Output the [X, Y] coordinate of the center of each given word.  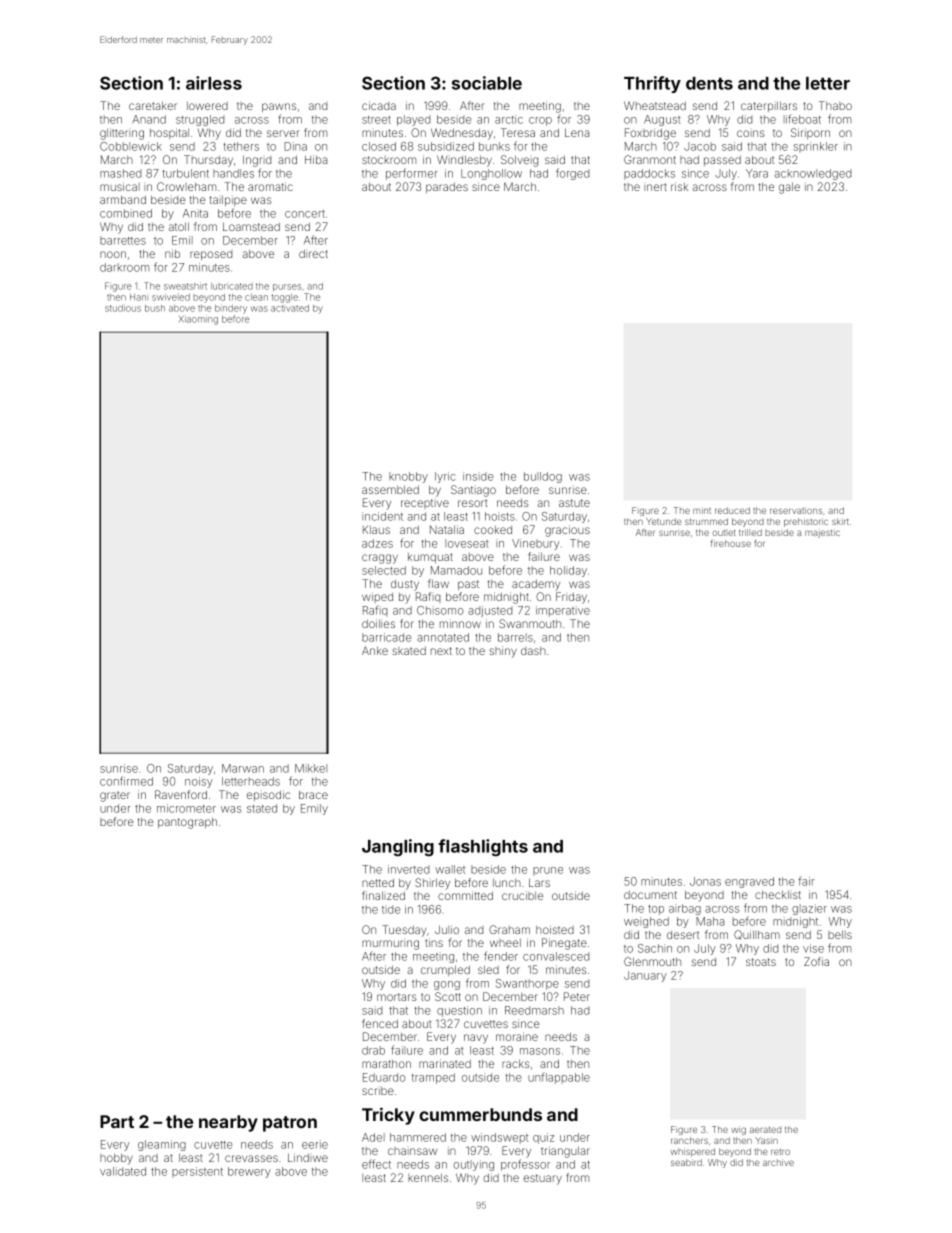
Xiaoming [198, 320]
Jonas [705, 881]
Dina [295, 146]
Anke [375, 650]
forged [572, 174]
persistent [197, 1172]
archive [778, 1162]
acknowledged [812, 174]
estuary [542, 1179]
